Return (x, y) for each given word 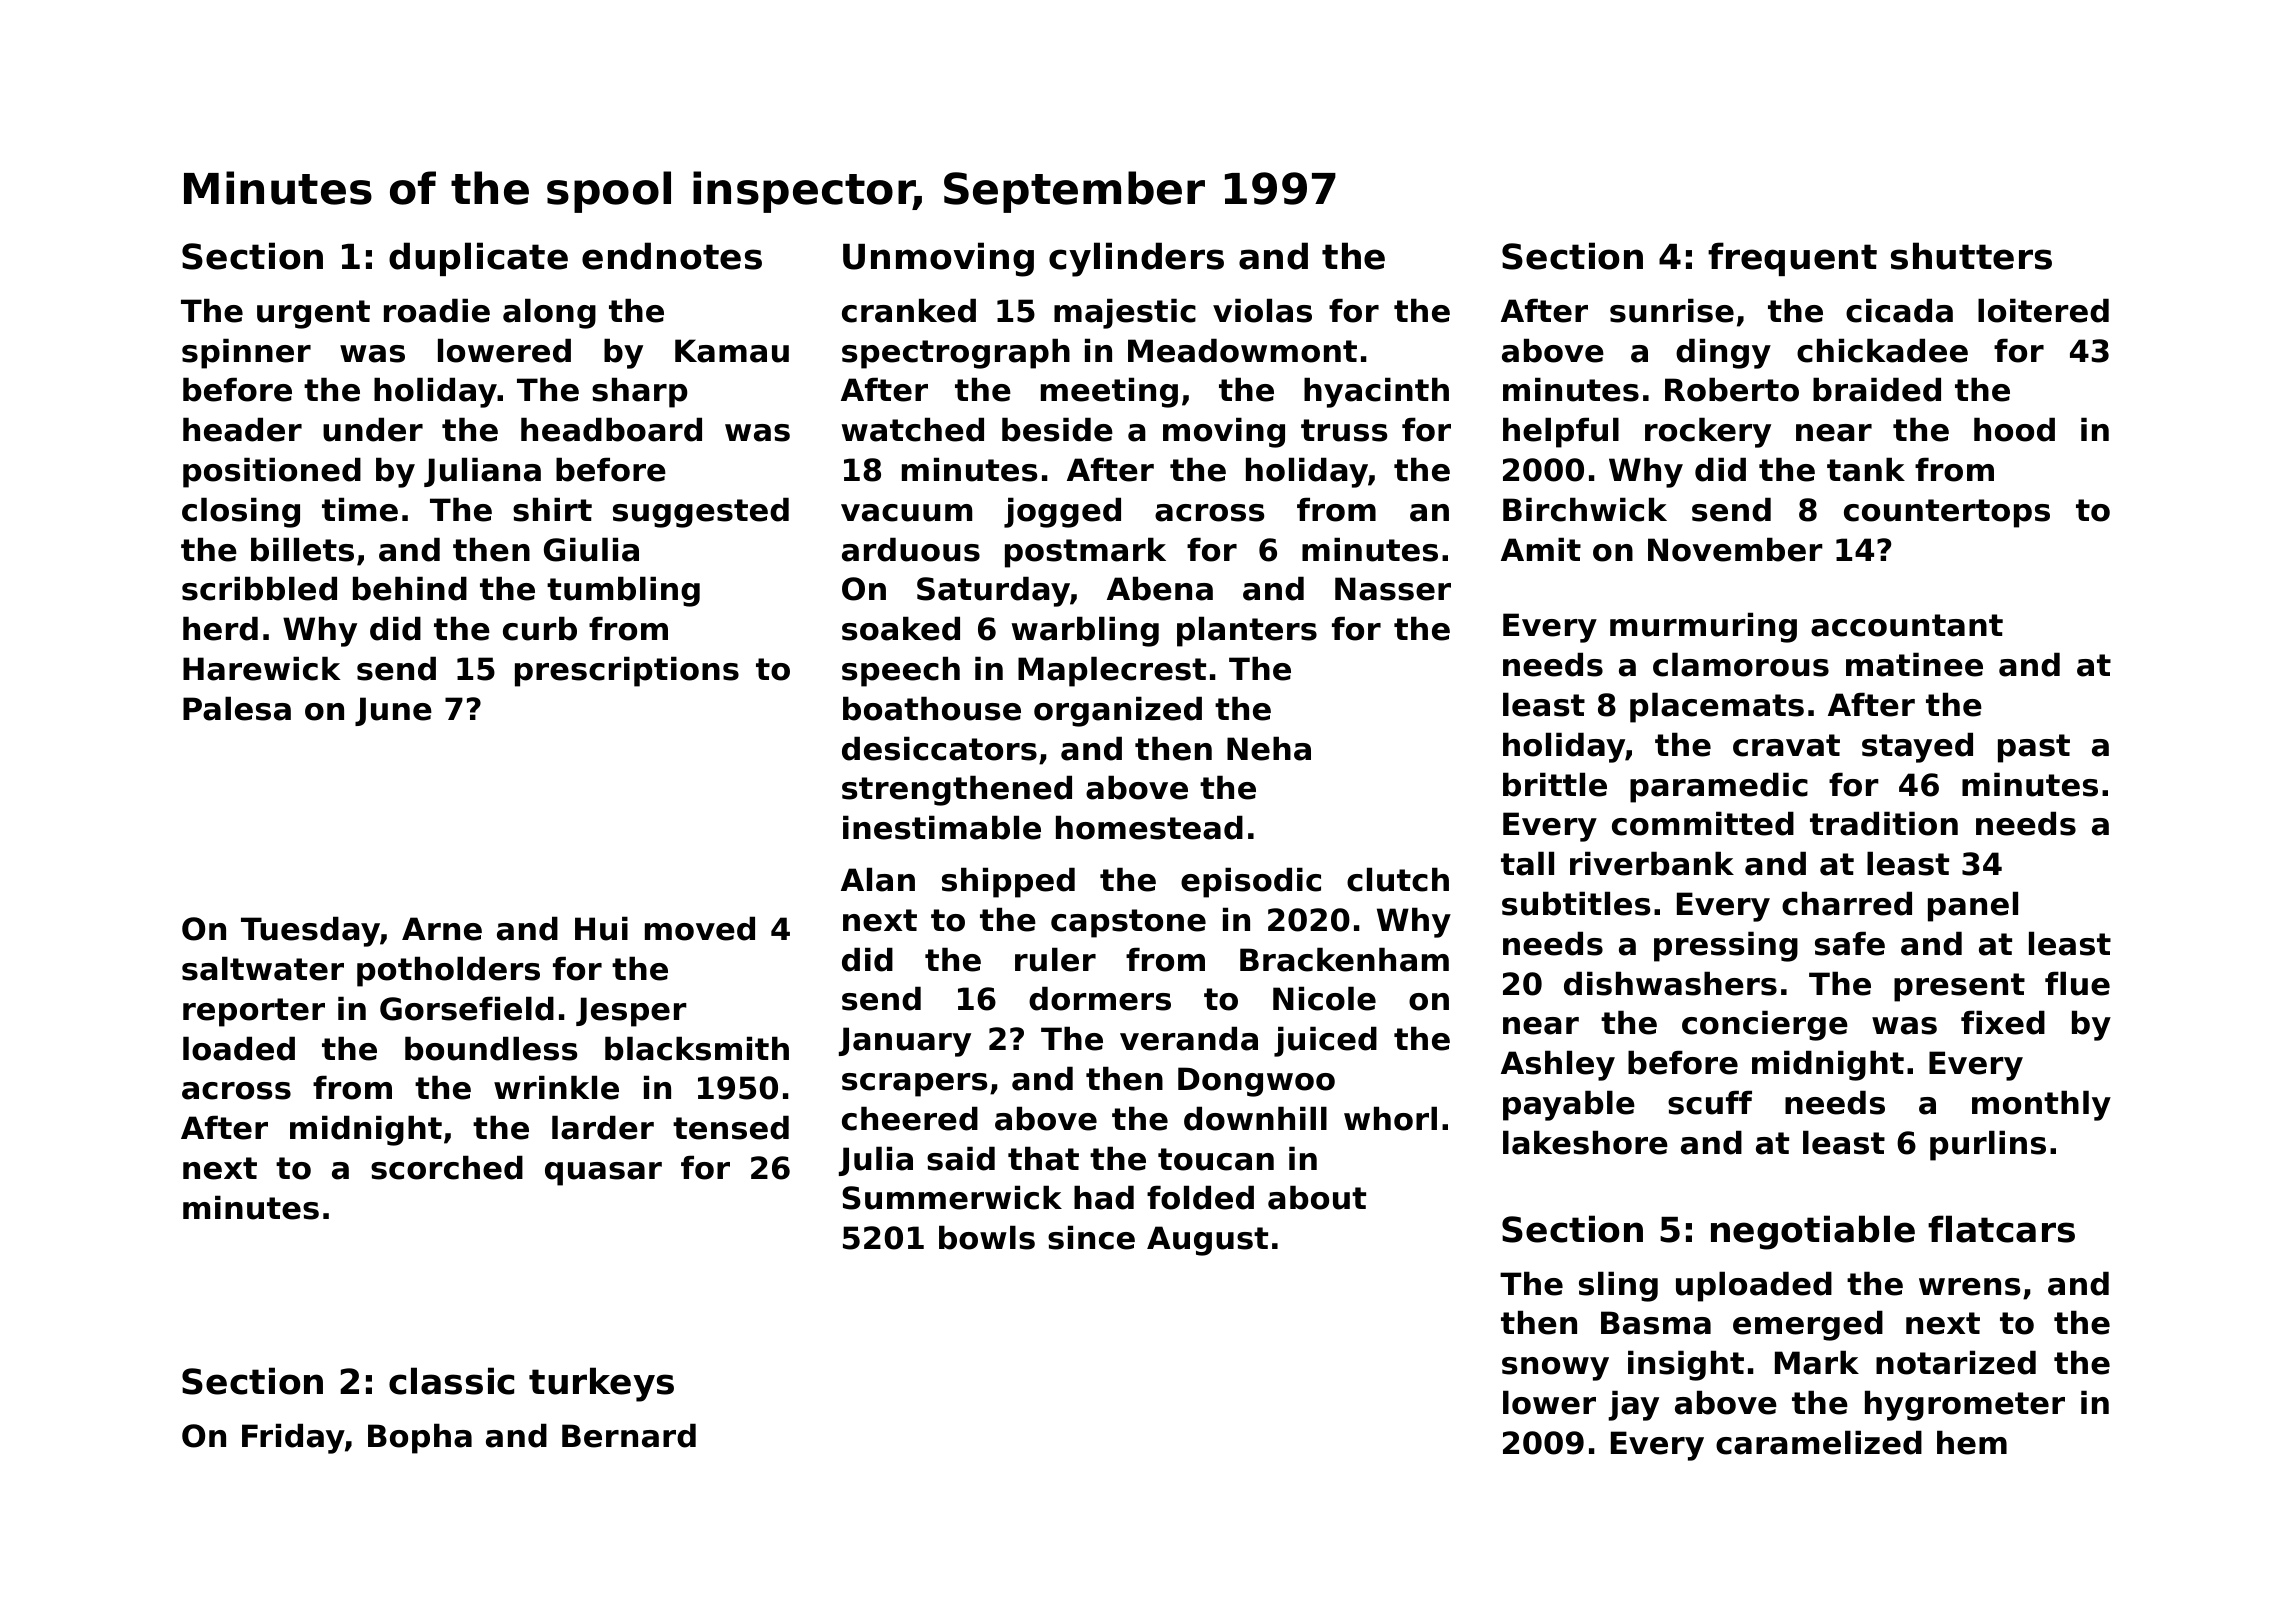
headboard (611, 429)
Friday (293, 1438)
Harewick (262, 668)
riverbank (1652, 863)
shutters (1971, 256)
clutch (1398, 879)
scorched (447, 1167)
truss (1344, 430)
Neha (1269, 748)
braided (1877, 389)
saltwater (263, 968)
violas (1262, 310)
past (2034, 748)
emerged (1808, 1325)
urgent (313, 314)
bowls (987, 1237)
